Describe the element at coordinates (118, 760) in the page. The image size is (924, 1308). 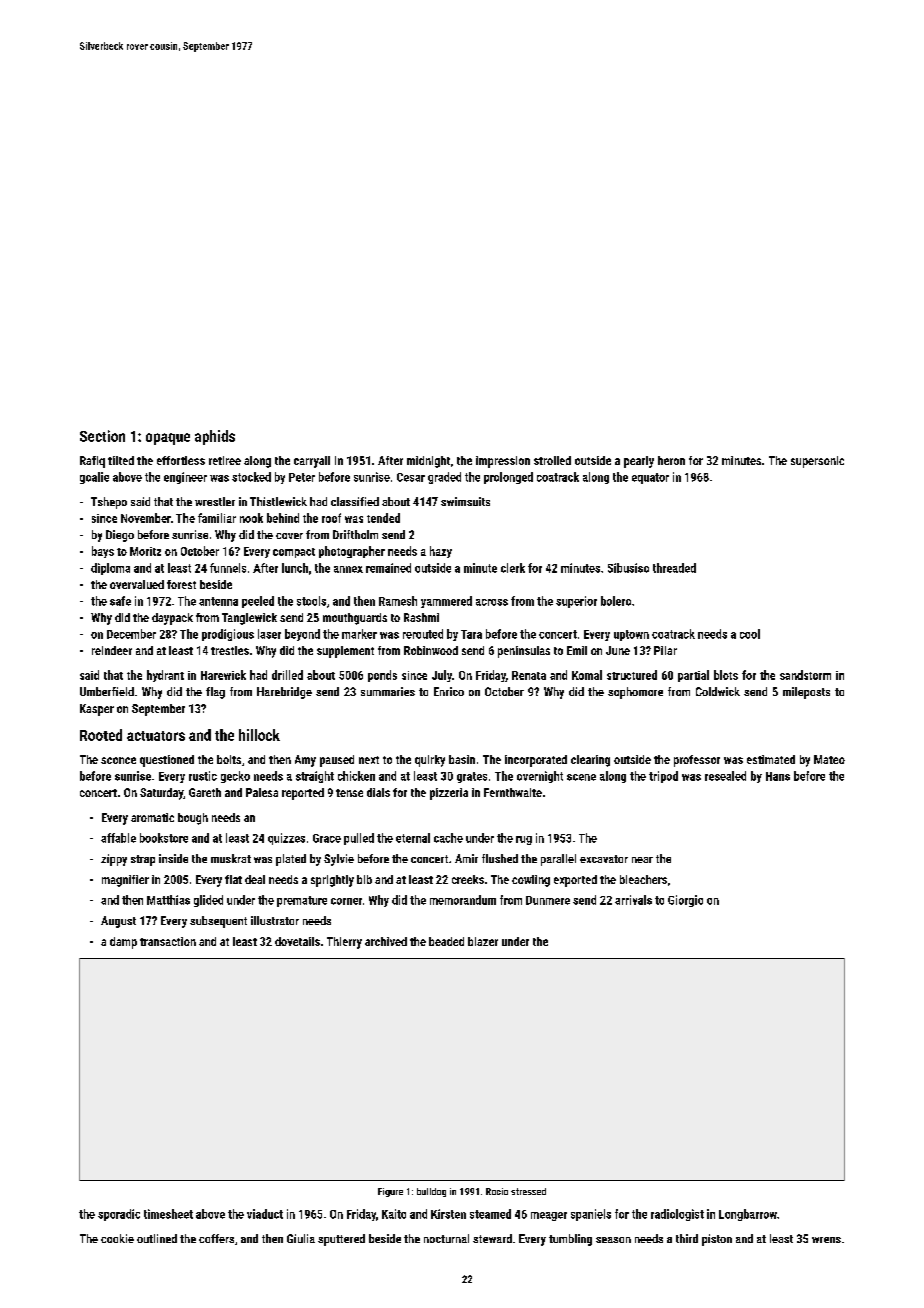
I see `sconce` at that location.
